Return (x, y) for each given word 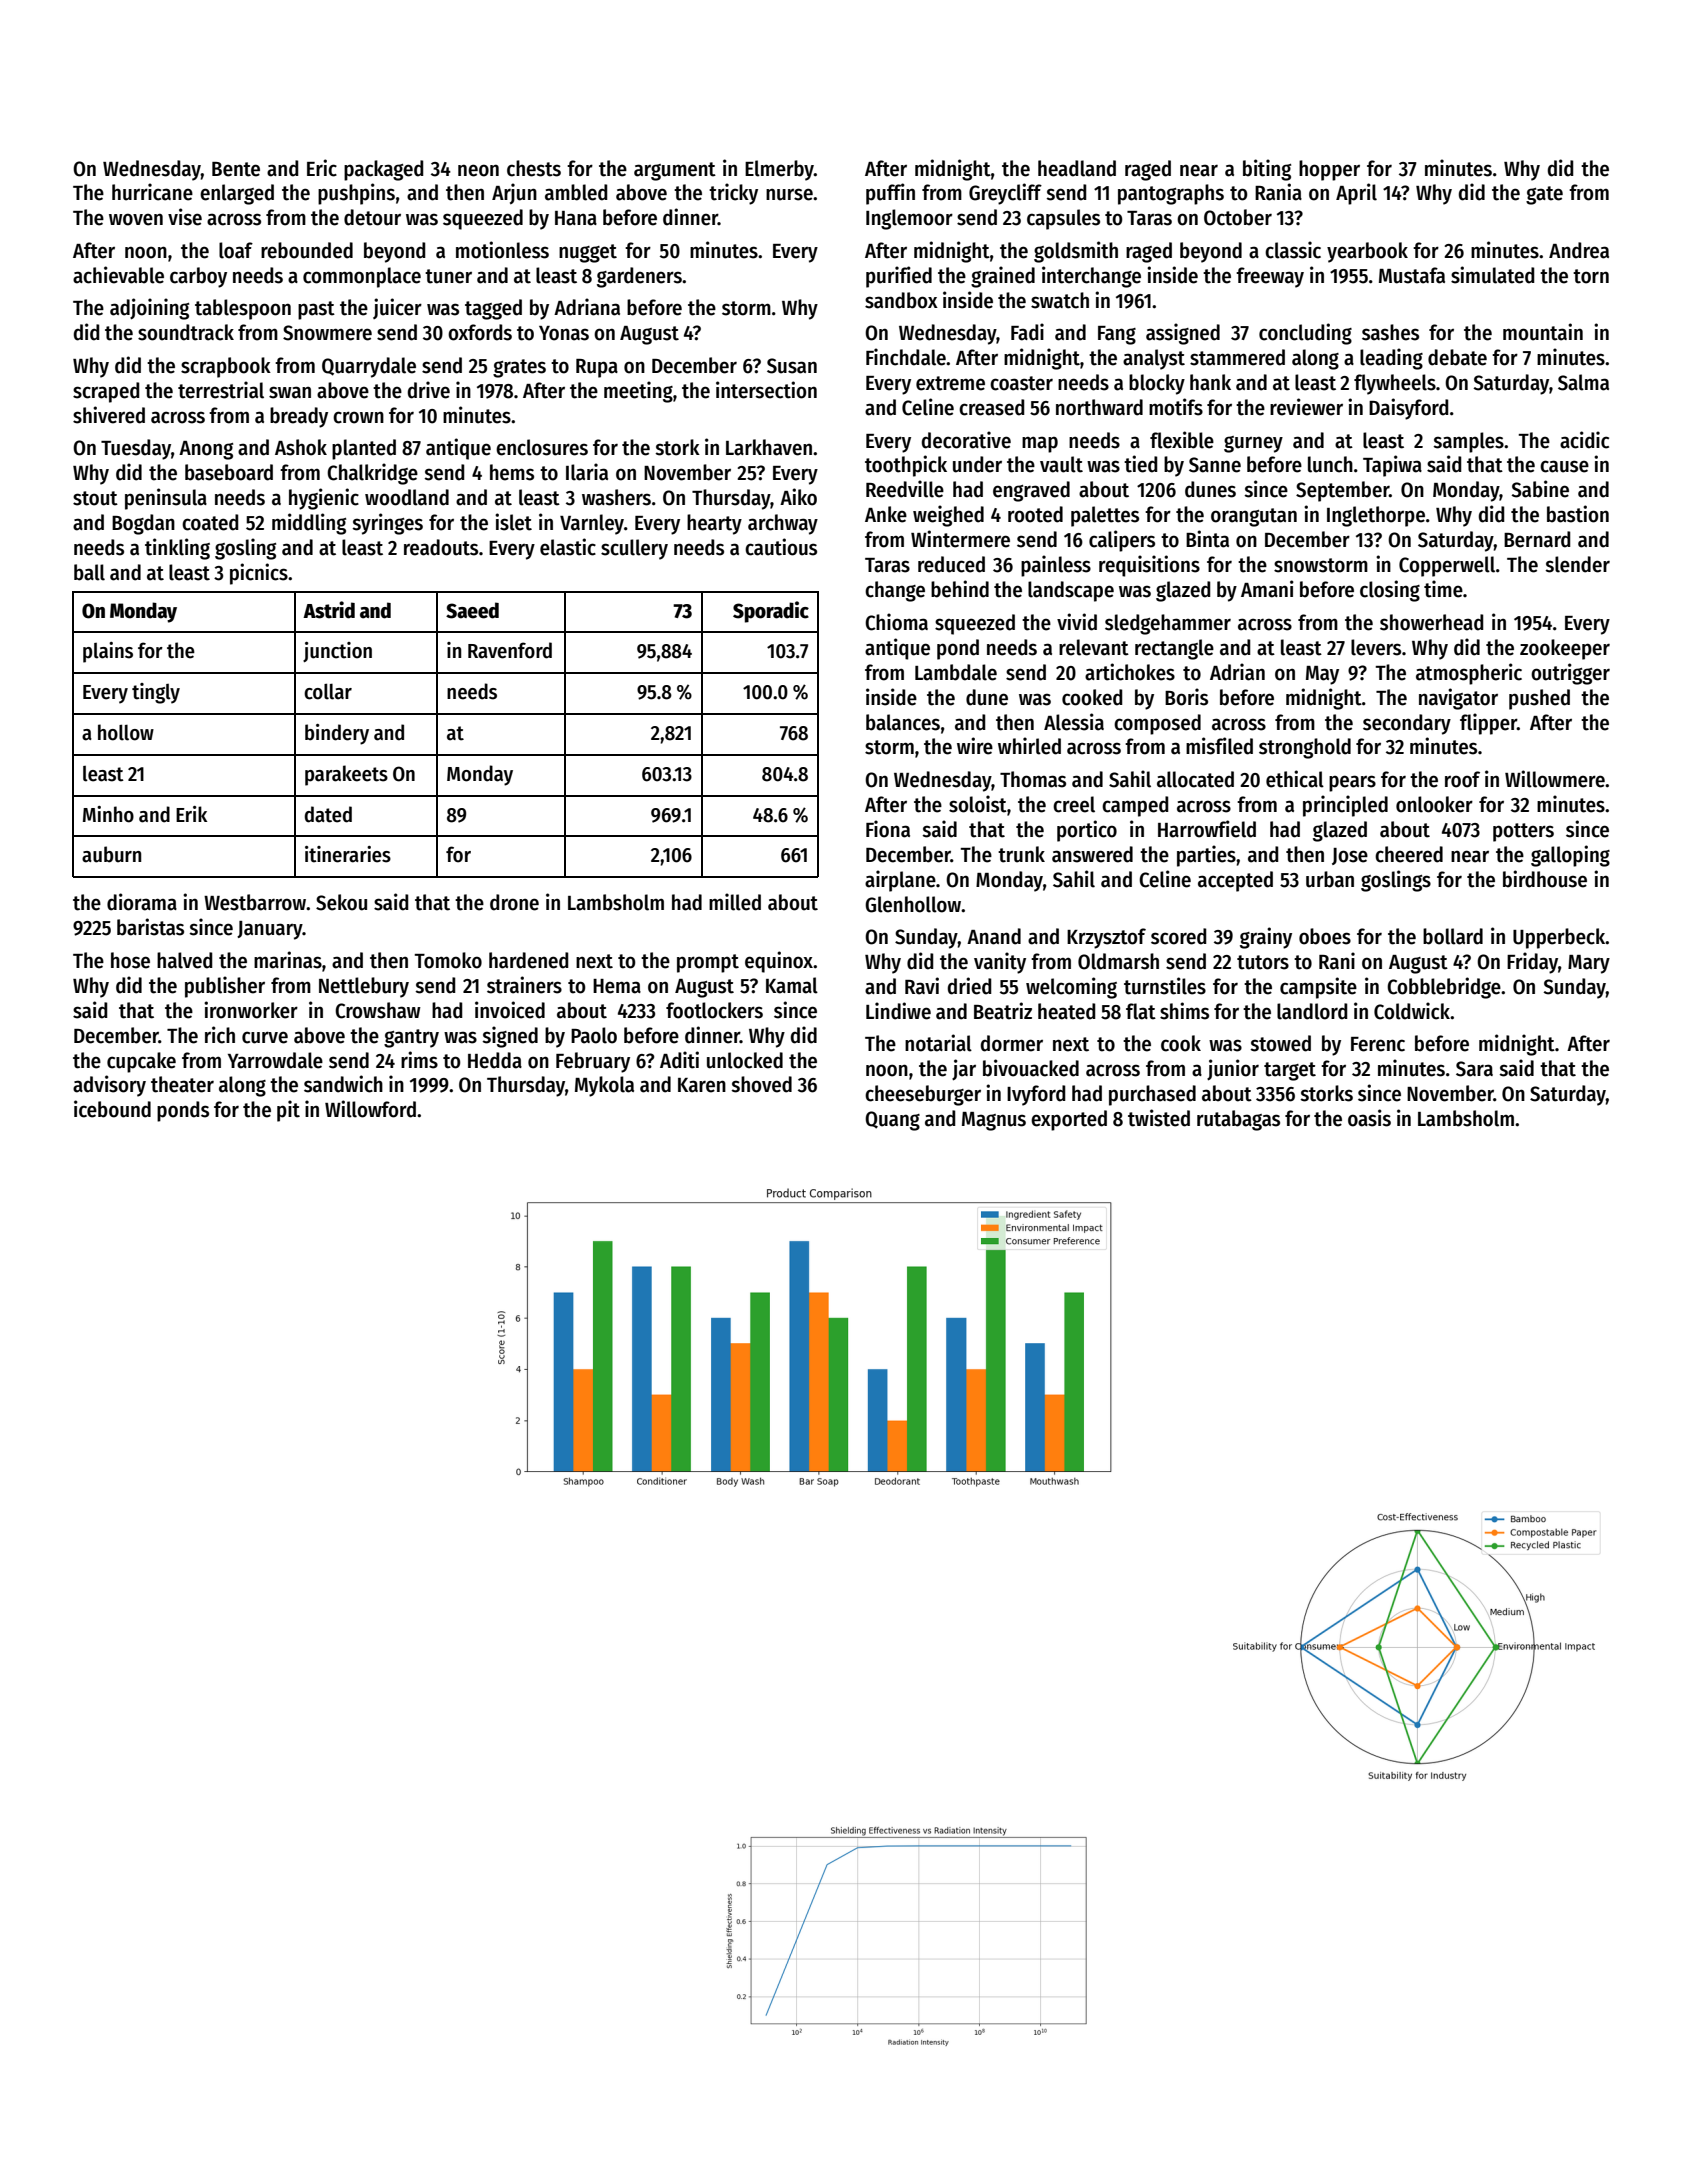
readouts (441, 547)
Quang (892, 1121)
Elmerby (779, 170)
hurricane (152, 192)
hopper (1329, 170)
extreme (950, 383)
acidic (1584, 440)
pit (288, 1111)
